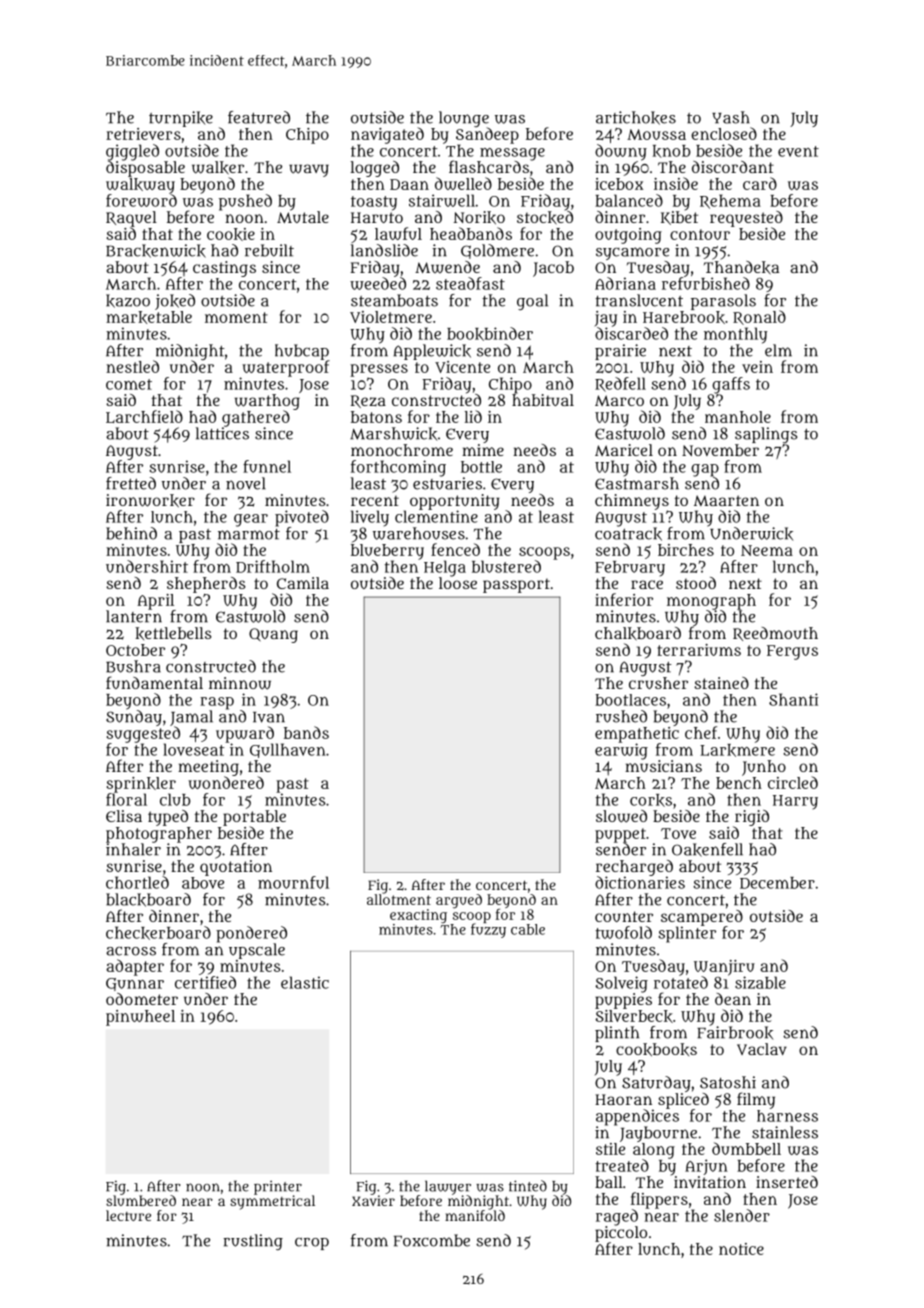  Describe the element at coordinates (418, 916) in the screenshot. I see `exacting` at that location.
